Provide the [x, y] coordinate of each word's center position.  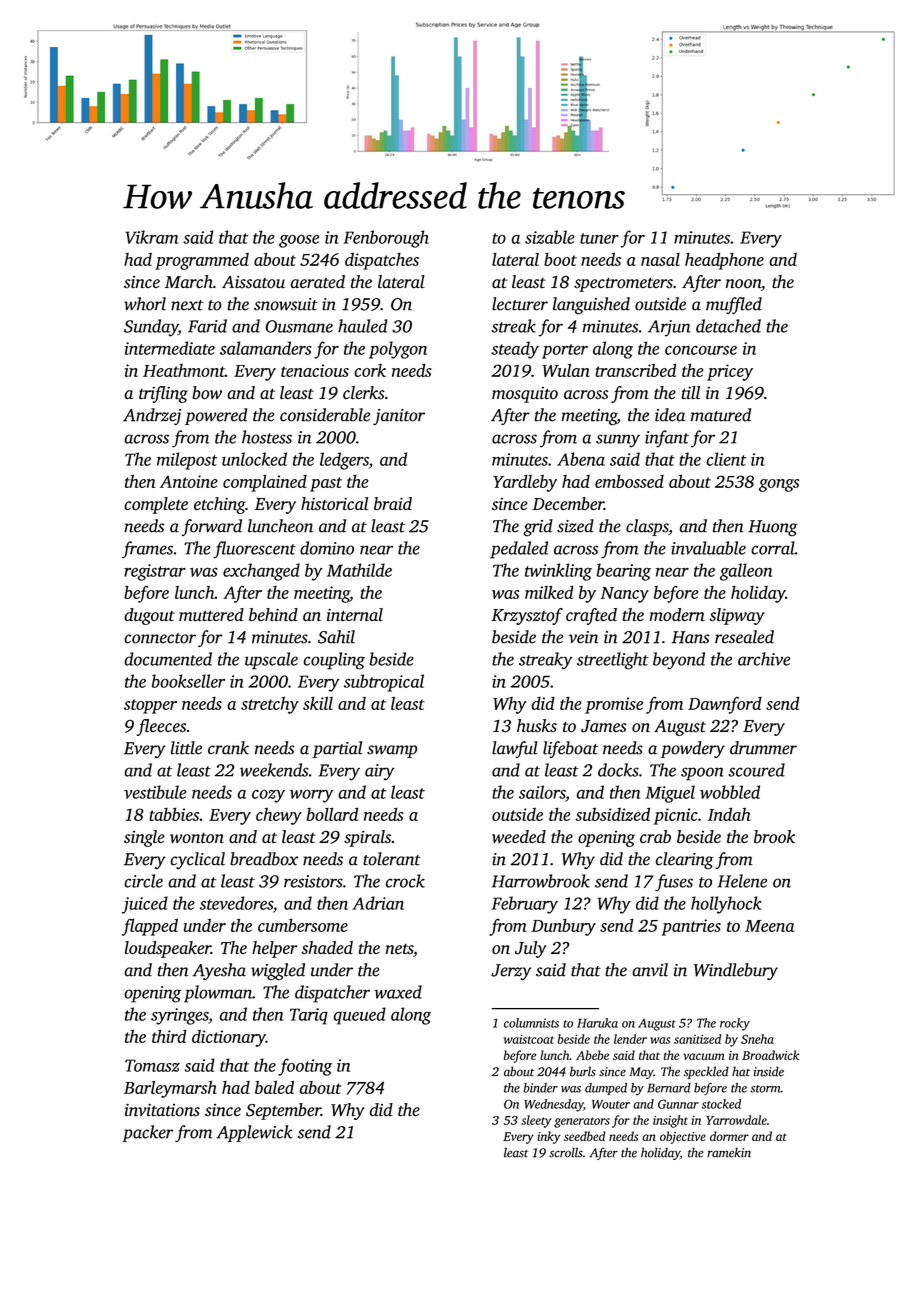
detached [728, 326]
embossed [629, 481]
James [603, 726]
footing [305, 1067]
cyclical [198, 860]
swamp [392, 751]
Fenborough [386, 239]
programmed [202, 261]
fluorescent [254, 550]
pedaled [519, 550]
